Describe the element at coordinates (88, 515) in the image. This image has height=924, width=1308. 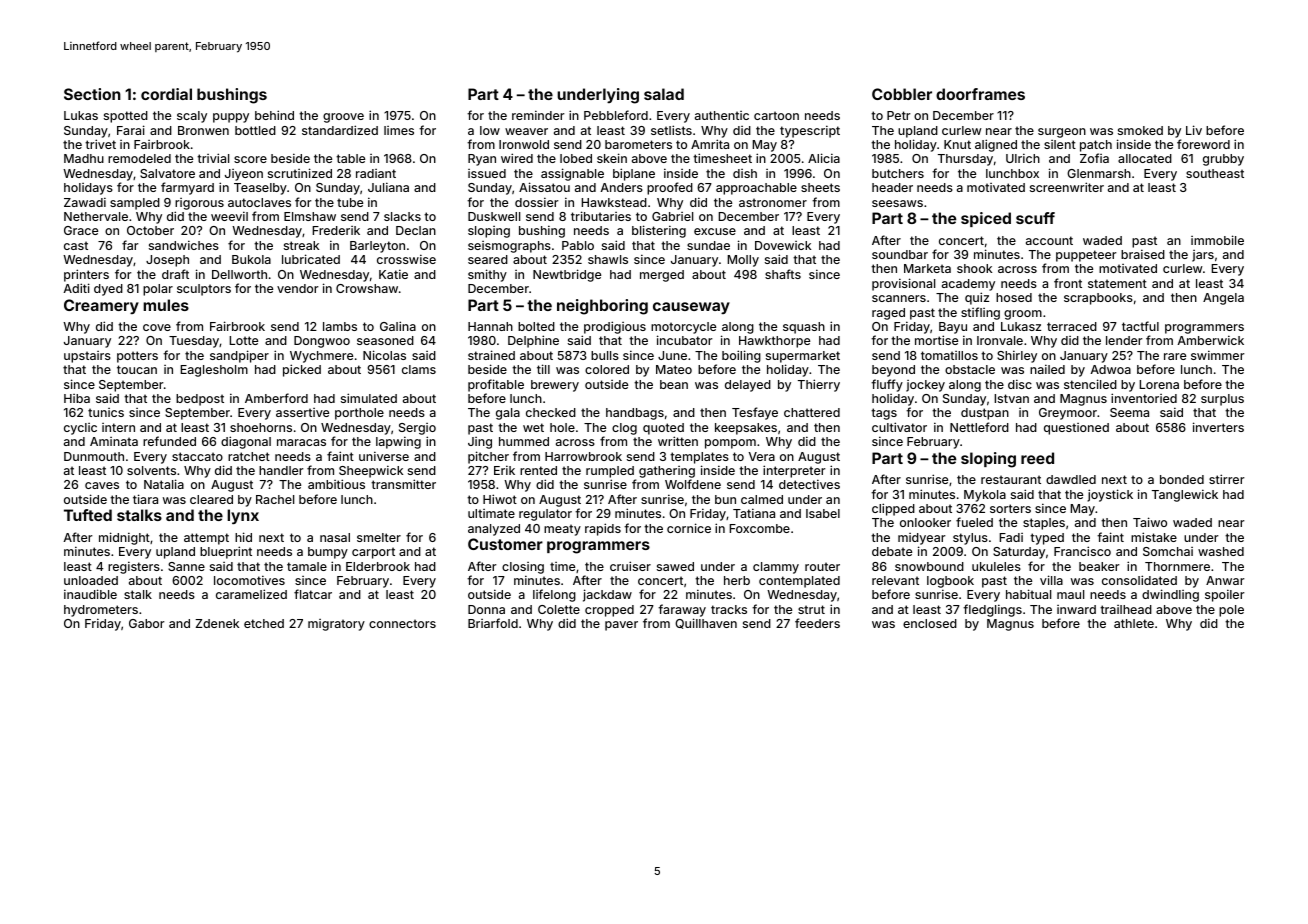
I see `Tufted` at that location.
